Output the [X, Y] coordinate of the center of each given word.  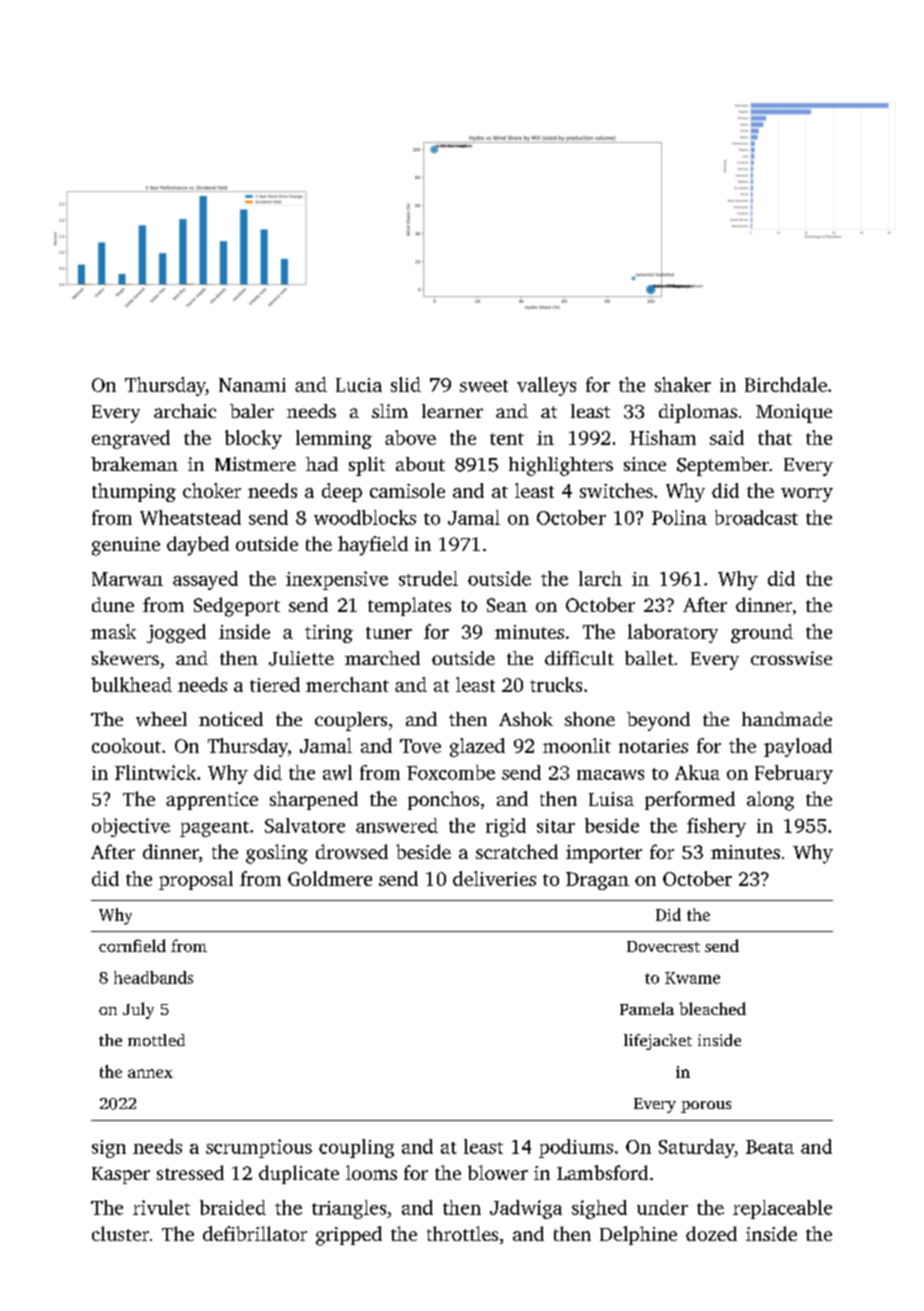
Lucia [359, 385]
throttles [462, 1233]
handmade [787, 719]
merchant [347, 684]
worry [807, 495]
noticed [231, 719]
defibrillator [255, 1233]
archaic [185, 411]
